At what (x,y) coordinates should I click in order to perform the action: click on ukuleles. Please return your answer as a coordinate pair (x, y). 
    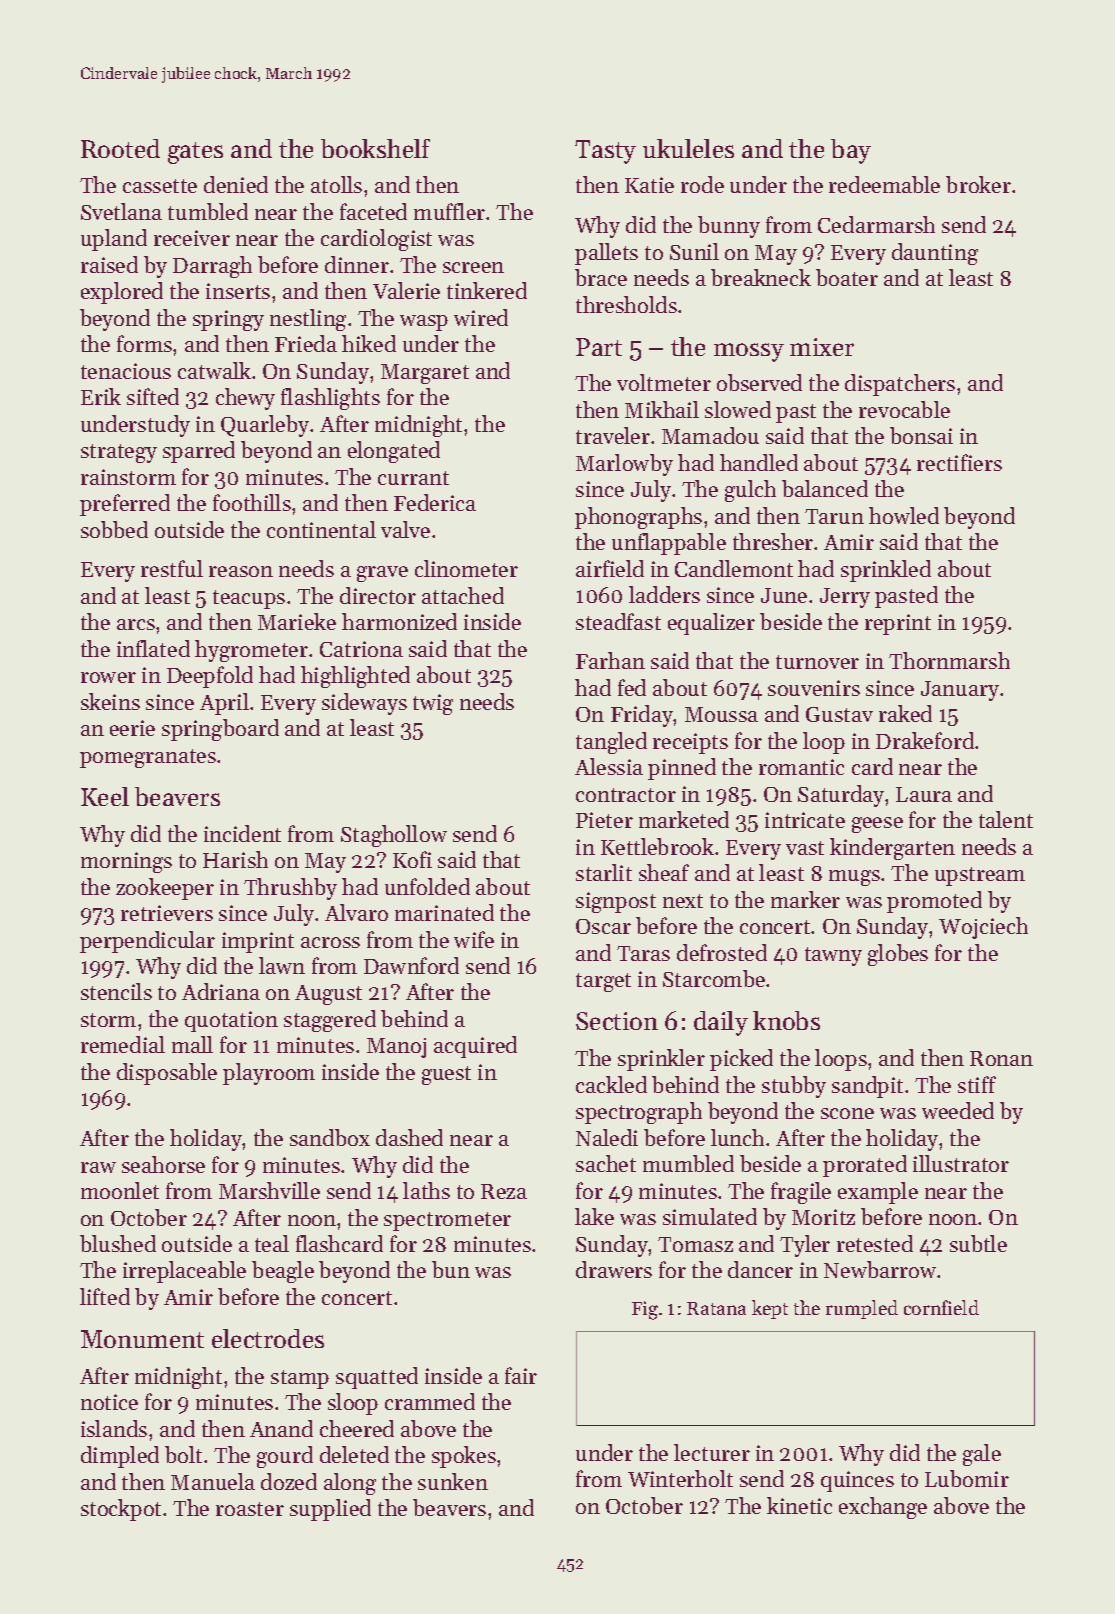
    Looking at the image, I should click on (688, 148).
